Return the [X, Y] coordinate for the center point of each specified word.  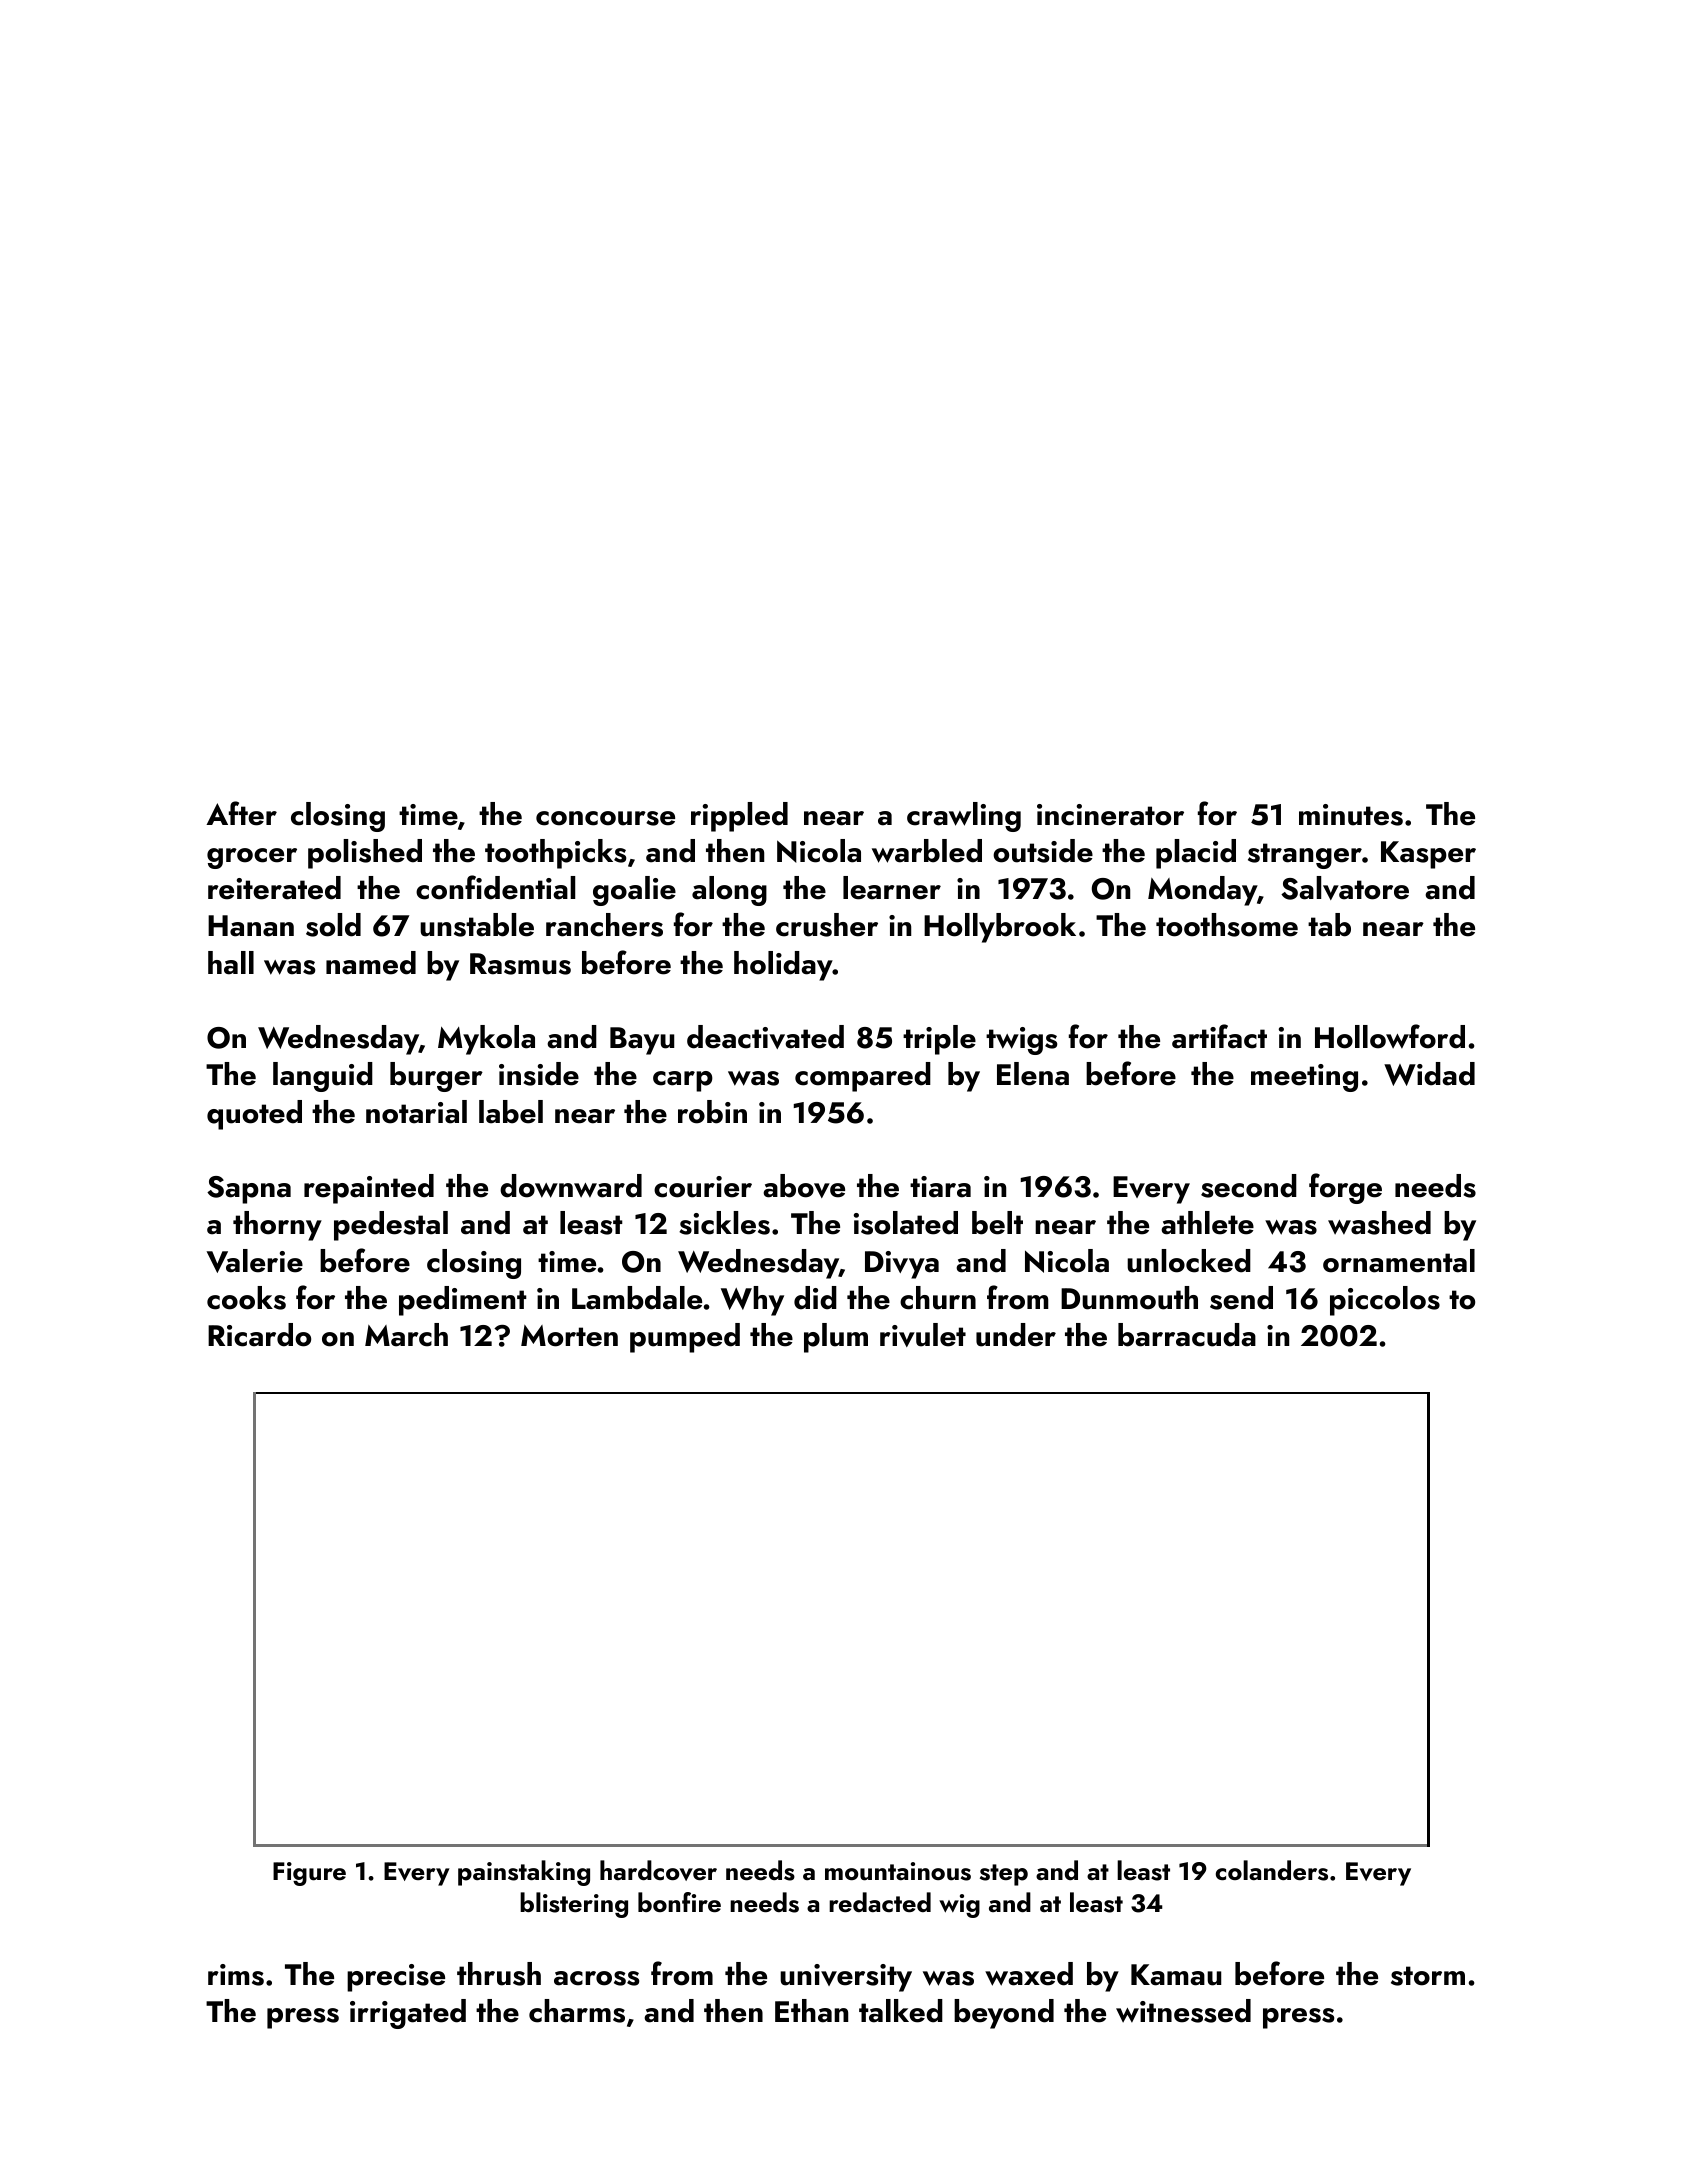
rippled [739, 817]
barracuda [1187, 1335]
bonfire [679, 1902]
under [1016, 1335]
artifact [1219, 1036]
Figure [309, 1874]
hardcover [658, 1870]
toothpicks [555, 854]
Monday [1202, 891]
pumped [685, 1338]
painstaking [524, 1873]
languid [323, 1077]
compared [863, 1077]
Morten [569, 1336]
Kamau [1176, 1975]
